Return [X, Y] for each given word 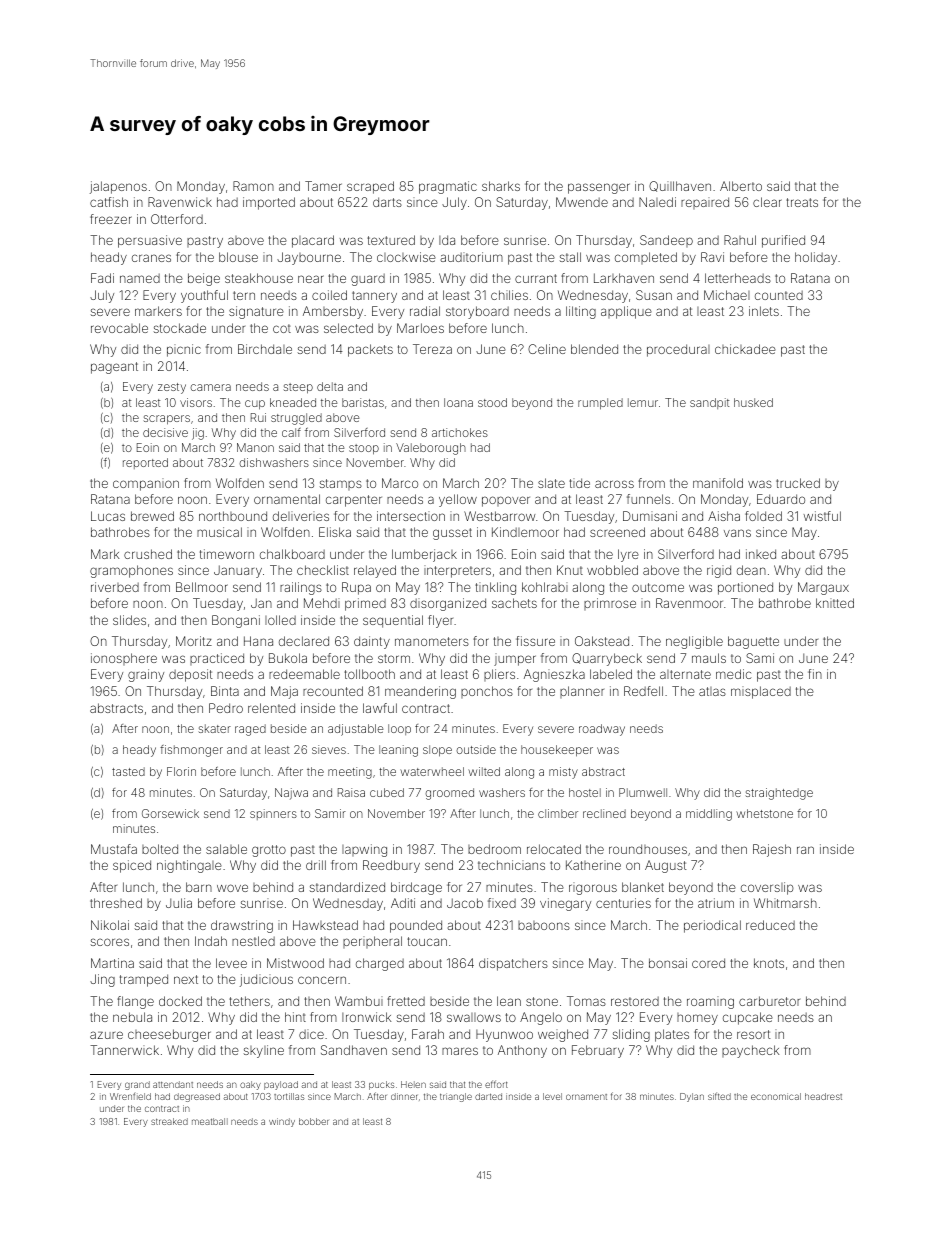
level [552, 1096]
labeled [611, 674]
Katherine [593, 865]
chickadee [745, 349]
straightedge [779, 794]
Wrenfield [130, 1096]
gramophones [131, 571]
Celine [547, 349]
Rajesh [772, 850]
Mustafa [114, 849]
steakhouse [259, 278]
